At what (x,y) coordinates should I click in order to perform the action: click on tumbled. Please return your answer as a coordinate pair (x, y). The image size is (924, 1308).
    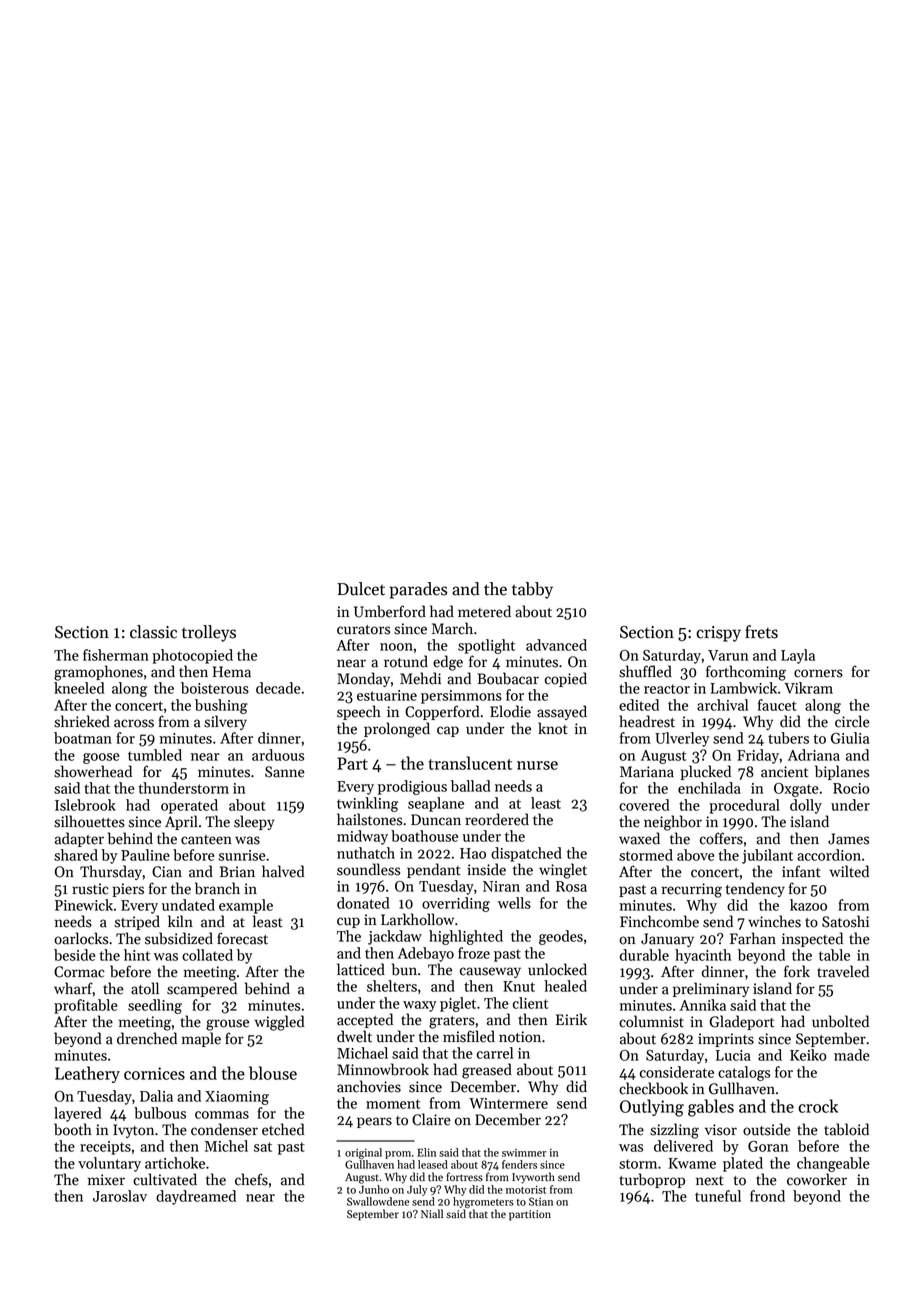
    Looking at the image, I should click on (155, 755).
